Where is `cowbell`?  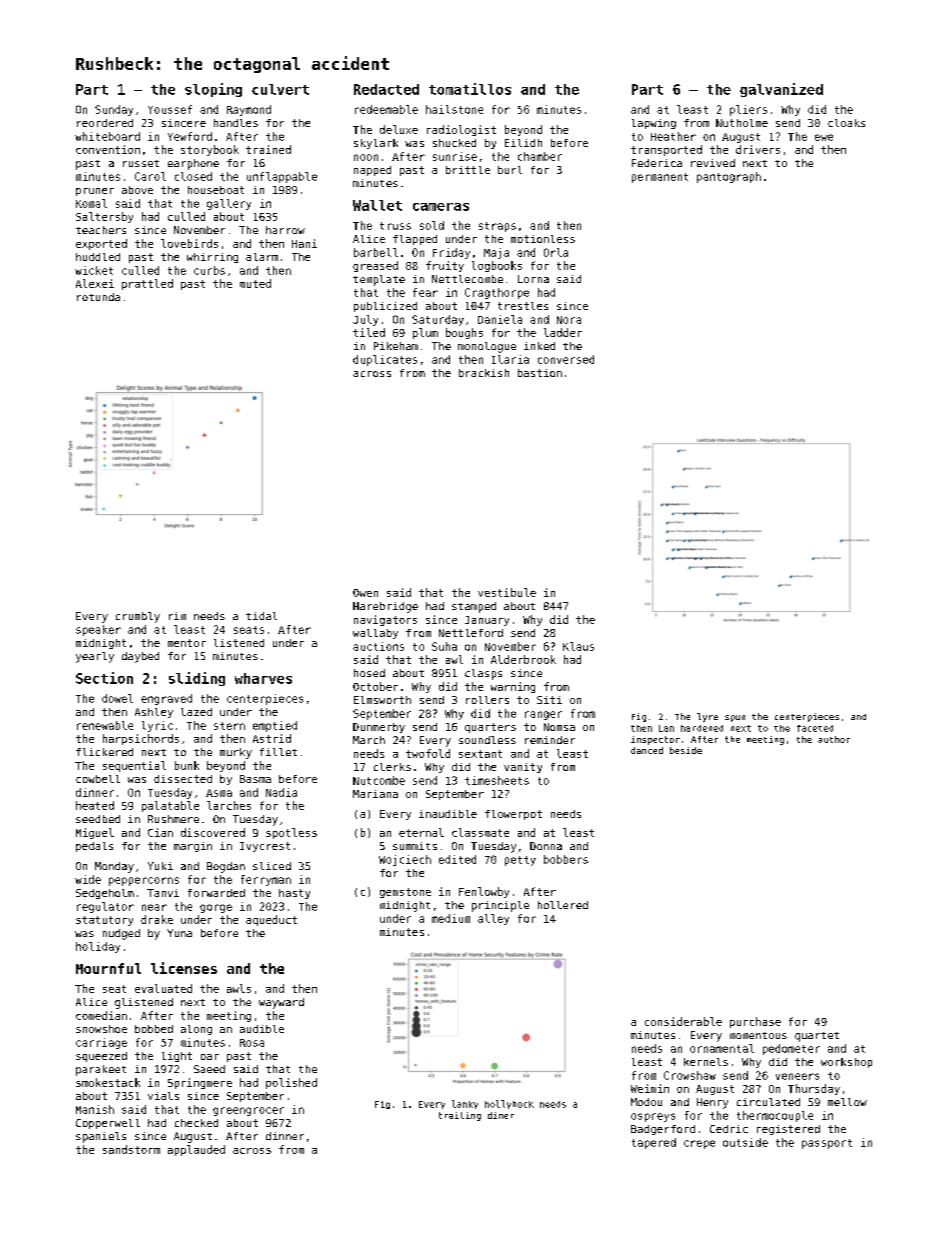
cowbell is located at coordinates (98, 779).
